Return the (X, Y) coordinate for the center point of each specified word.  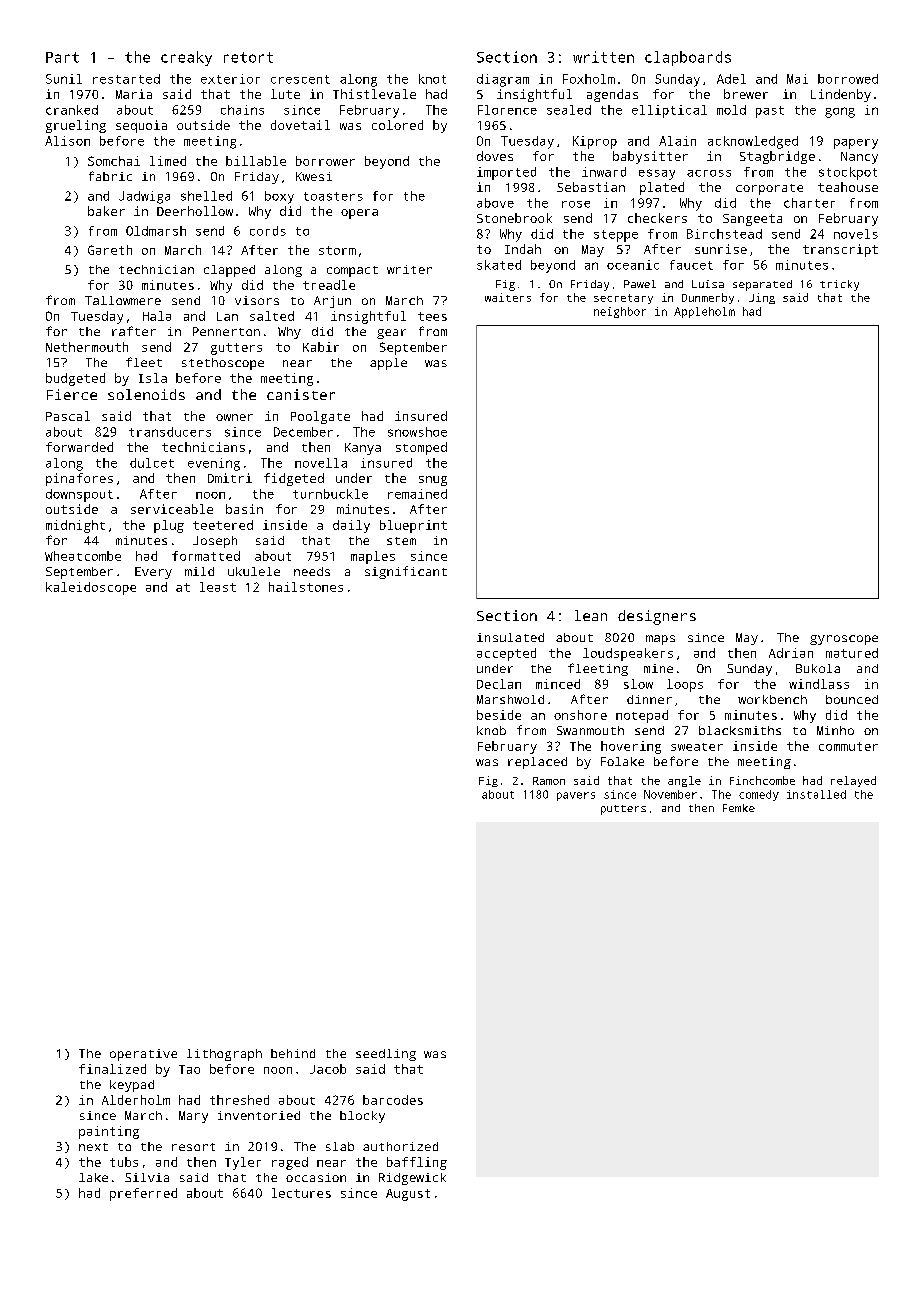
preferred (143, 1194)
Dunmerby (708, 298)
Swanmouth (590, 730)
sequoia (141, 126)
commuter (848, 746)
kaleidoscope (91, 588)
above (495, 203)
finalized (112, 1069)
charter (809, 203)
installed (816, 794)
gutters (236, 349)
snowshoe (417, 432)
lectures (301, 1193)
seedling (386, 1055)
